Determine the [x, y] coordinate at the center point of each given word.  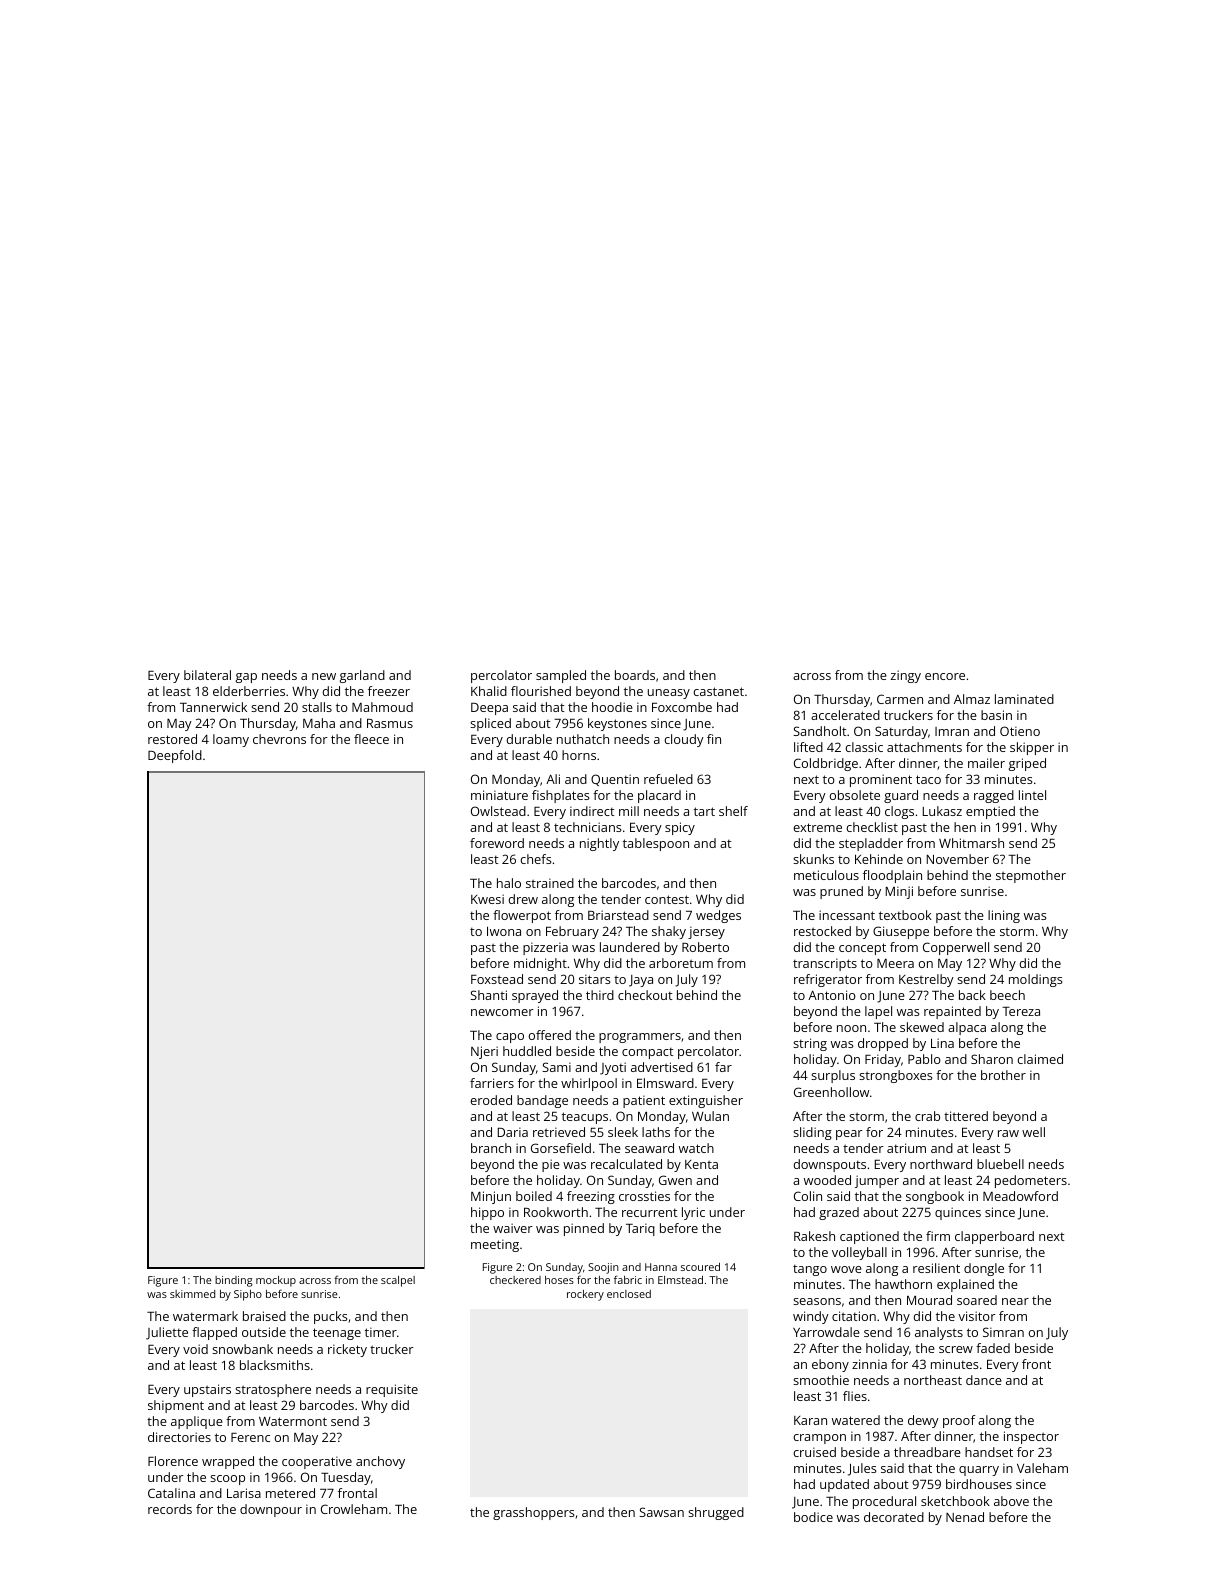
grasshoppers [533, 1513]
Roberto [705, 947]
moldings [1035, 980]
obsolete [854, 795]
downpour [271, 1510]
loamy [231, 740]
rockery [585, 1295]
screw [956, 1349]
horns [579, 755]
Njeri [484, 1052]
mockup [276, 1281]
